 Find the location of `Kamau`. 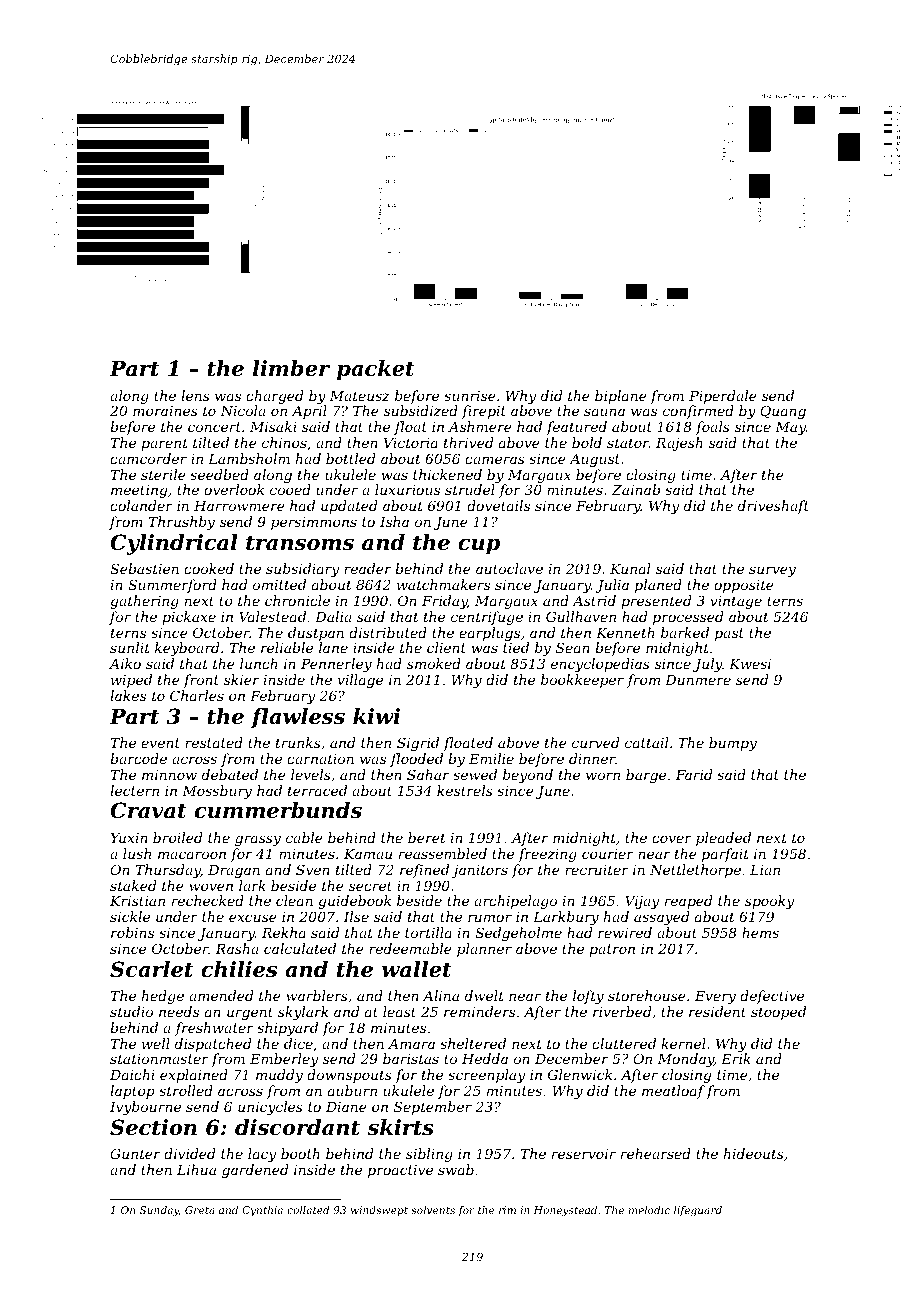

Kamau is located at coordinates (368, 854).
